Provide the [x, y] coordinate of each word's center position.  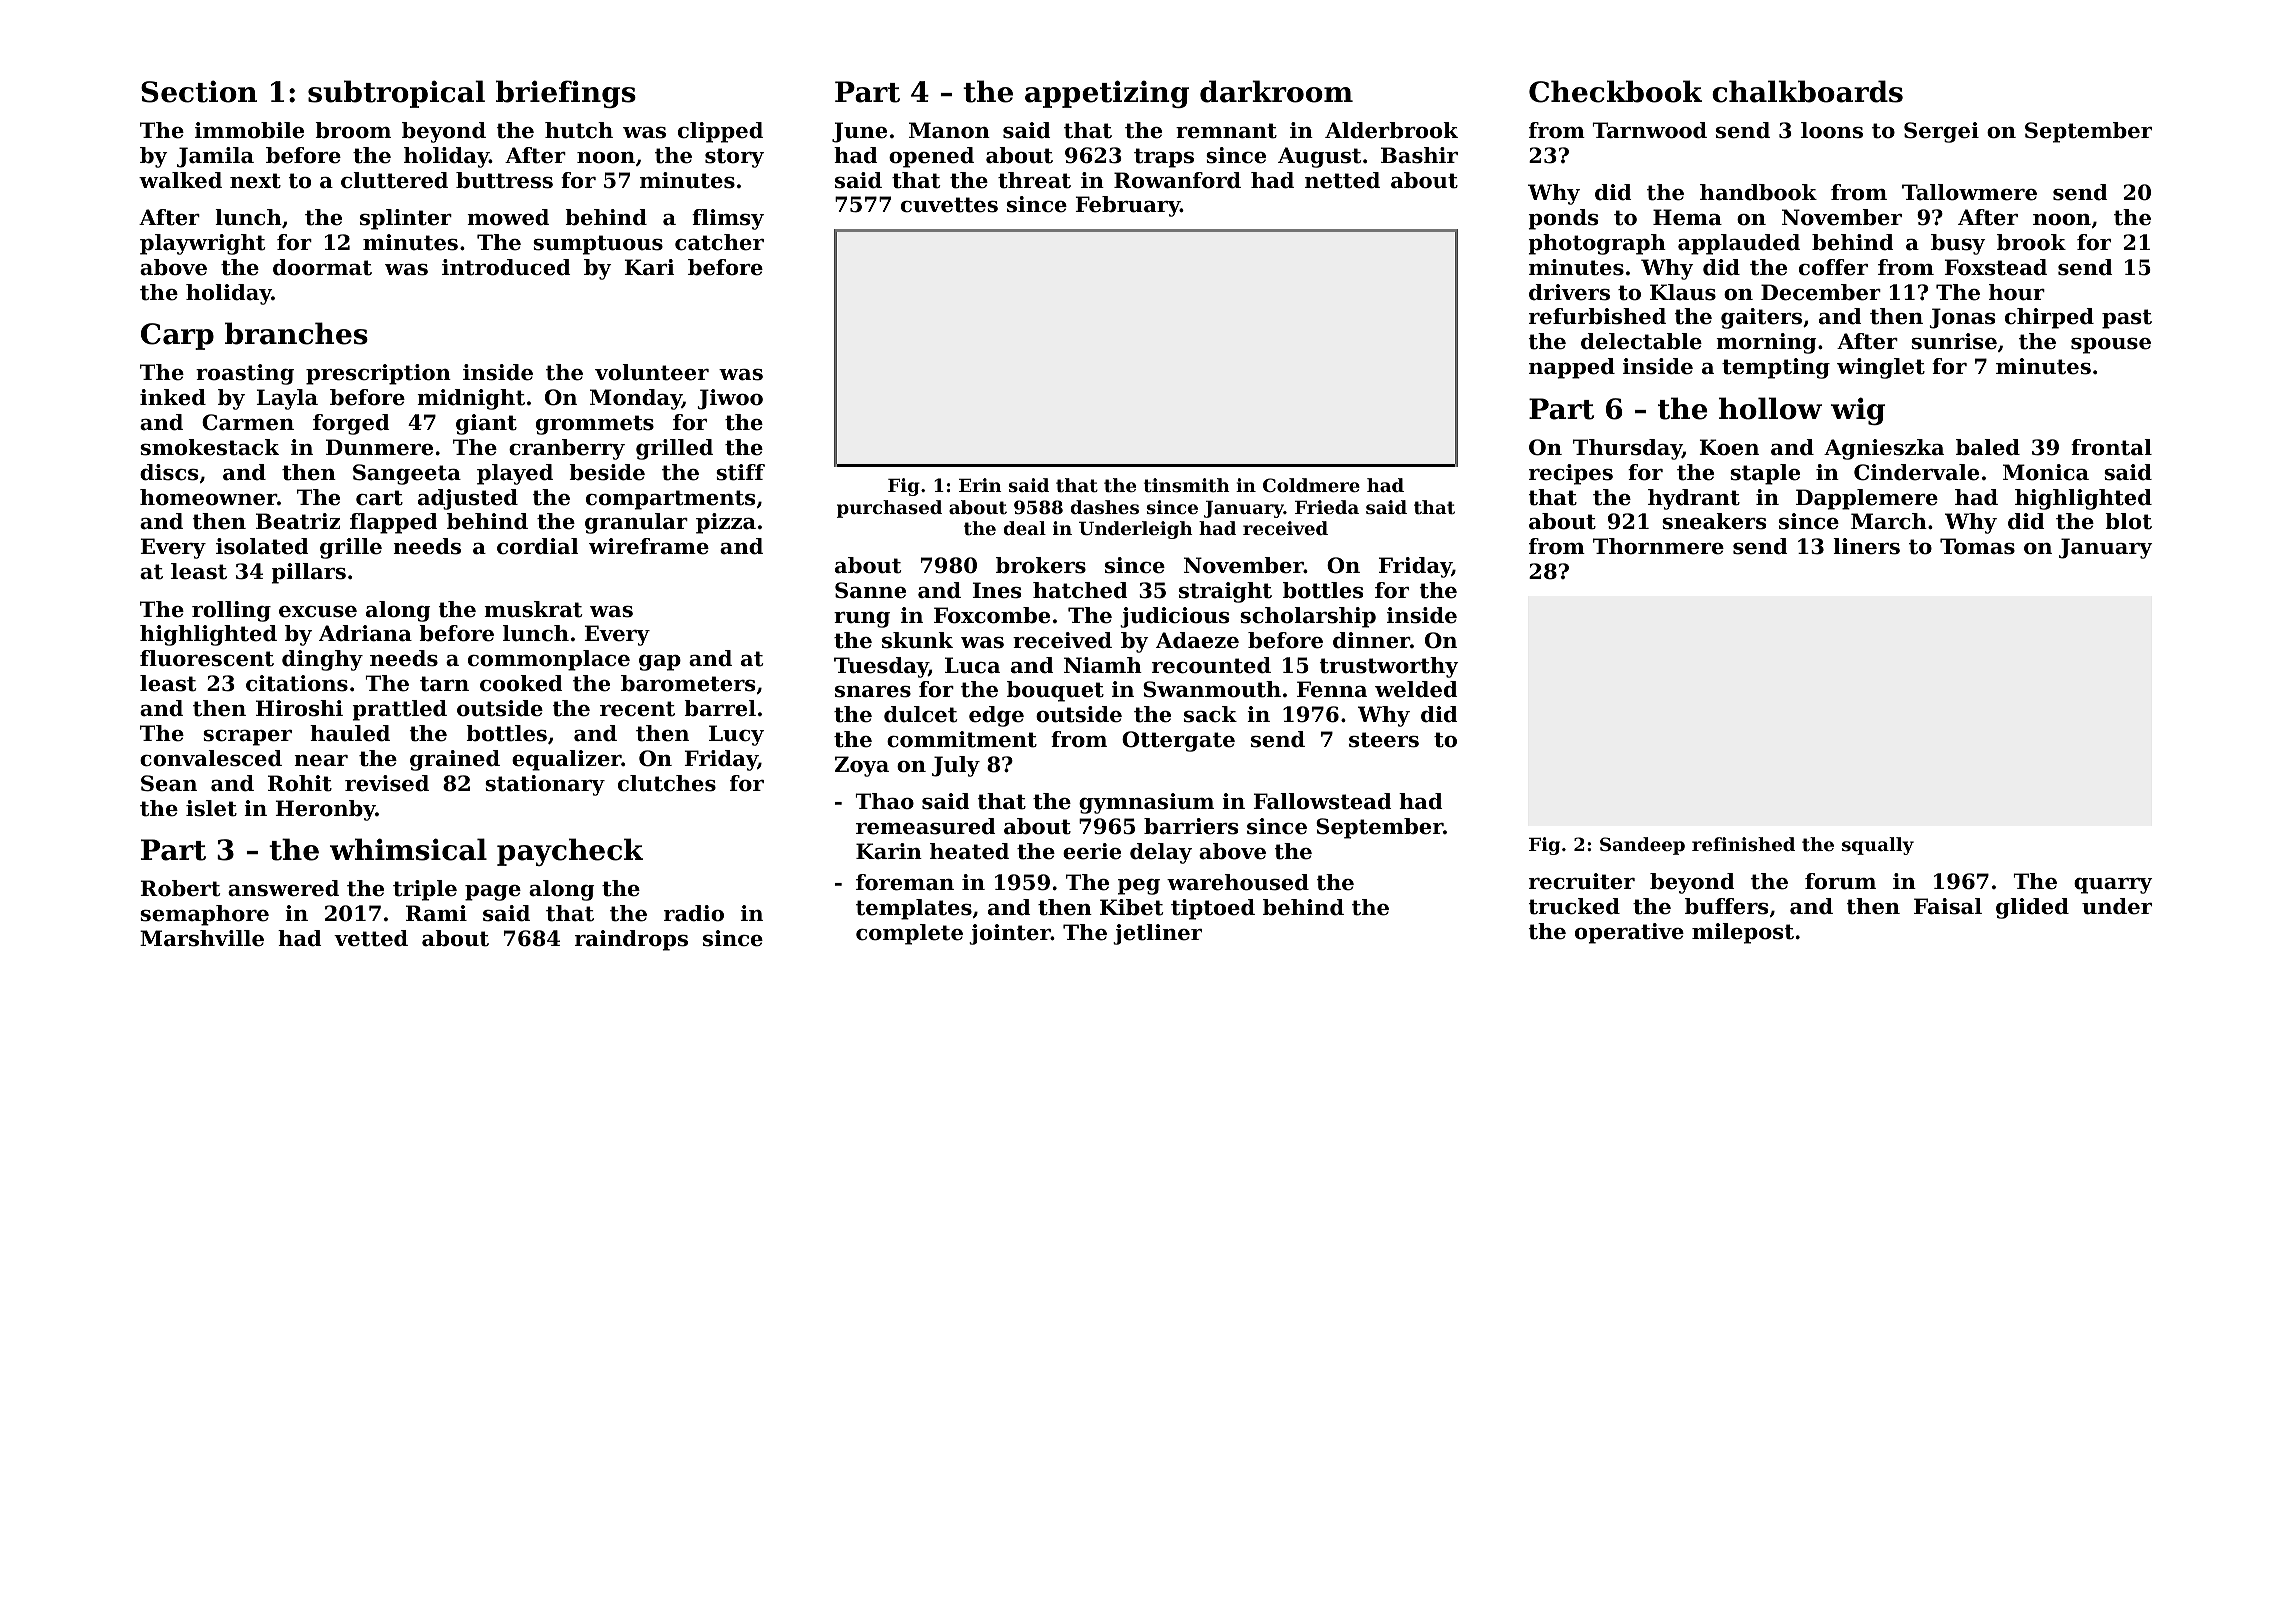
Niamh [1103, 665]
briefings [566, 94]
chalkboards [1807, 91]
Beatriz [298, 521]
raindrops [631, 940]
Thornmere [1658, 546]
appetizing [1107, 94]
